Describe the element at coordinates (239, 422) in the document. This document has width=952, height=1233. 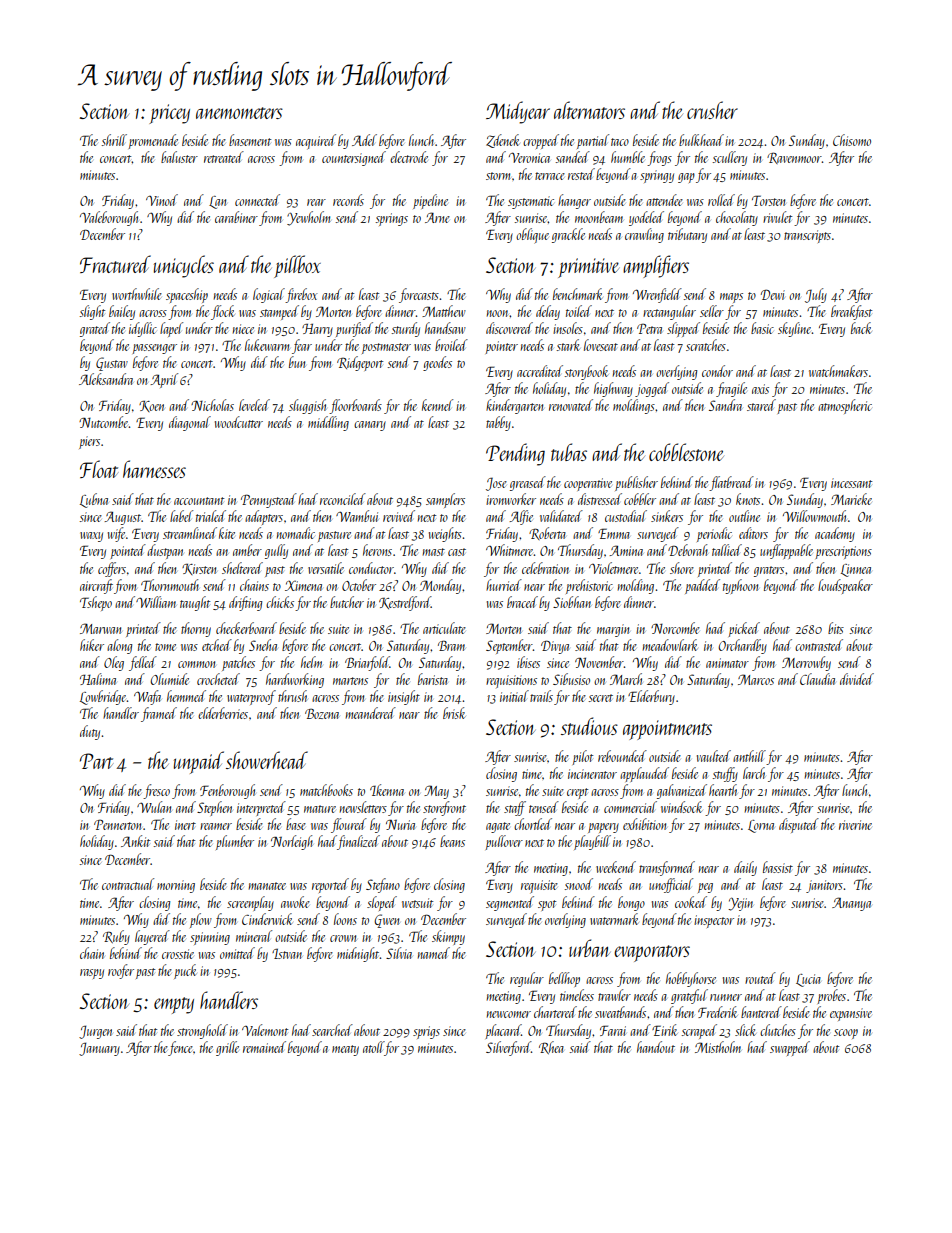
I see `woodcutter` at that location.
